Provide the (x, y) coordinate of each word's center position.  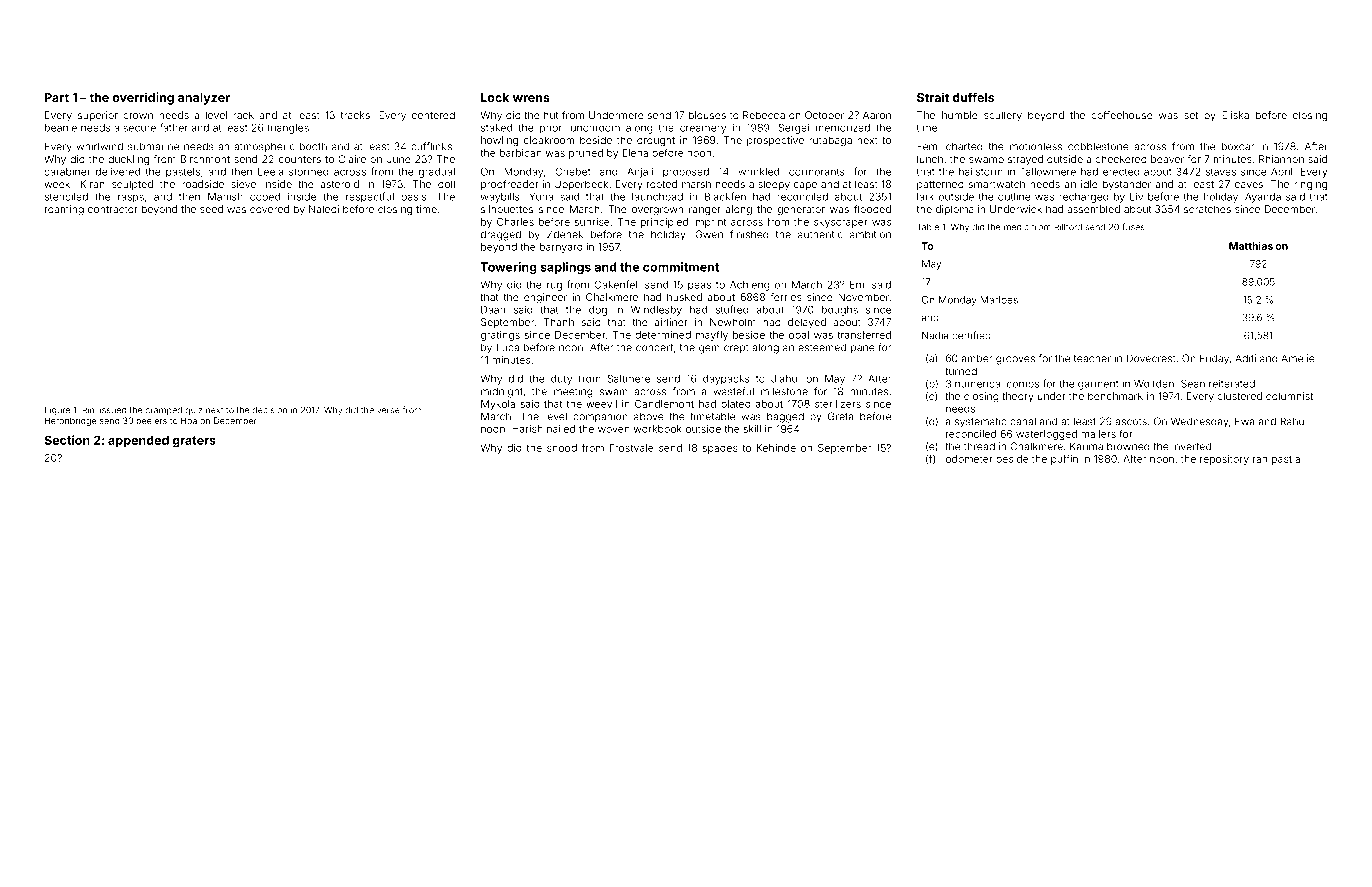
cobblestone (1098, 146)
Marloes (999, 300)
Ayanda (1263, 198)
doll (446, 184)
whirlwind (99, 146)
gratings (500, 336)
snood (562, 448)
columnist (1289, 396)
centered (433, 115)
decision (270, 410)
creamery (703, 129)
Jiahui (785, 379)
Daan (493, 310)
